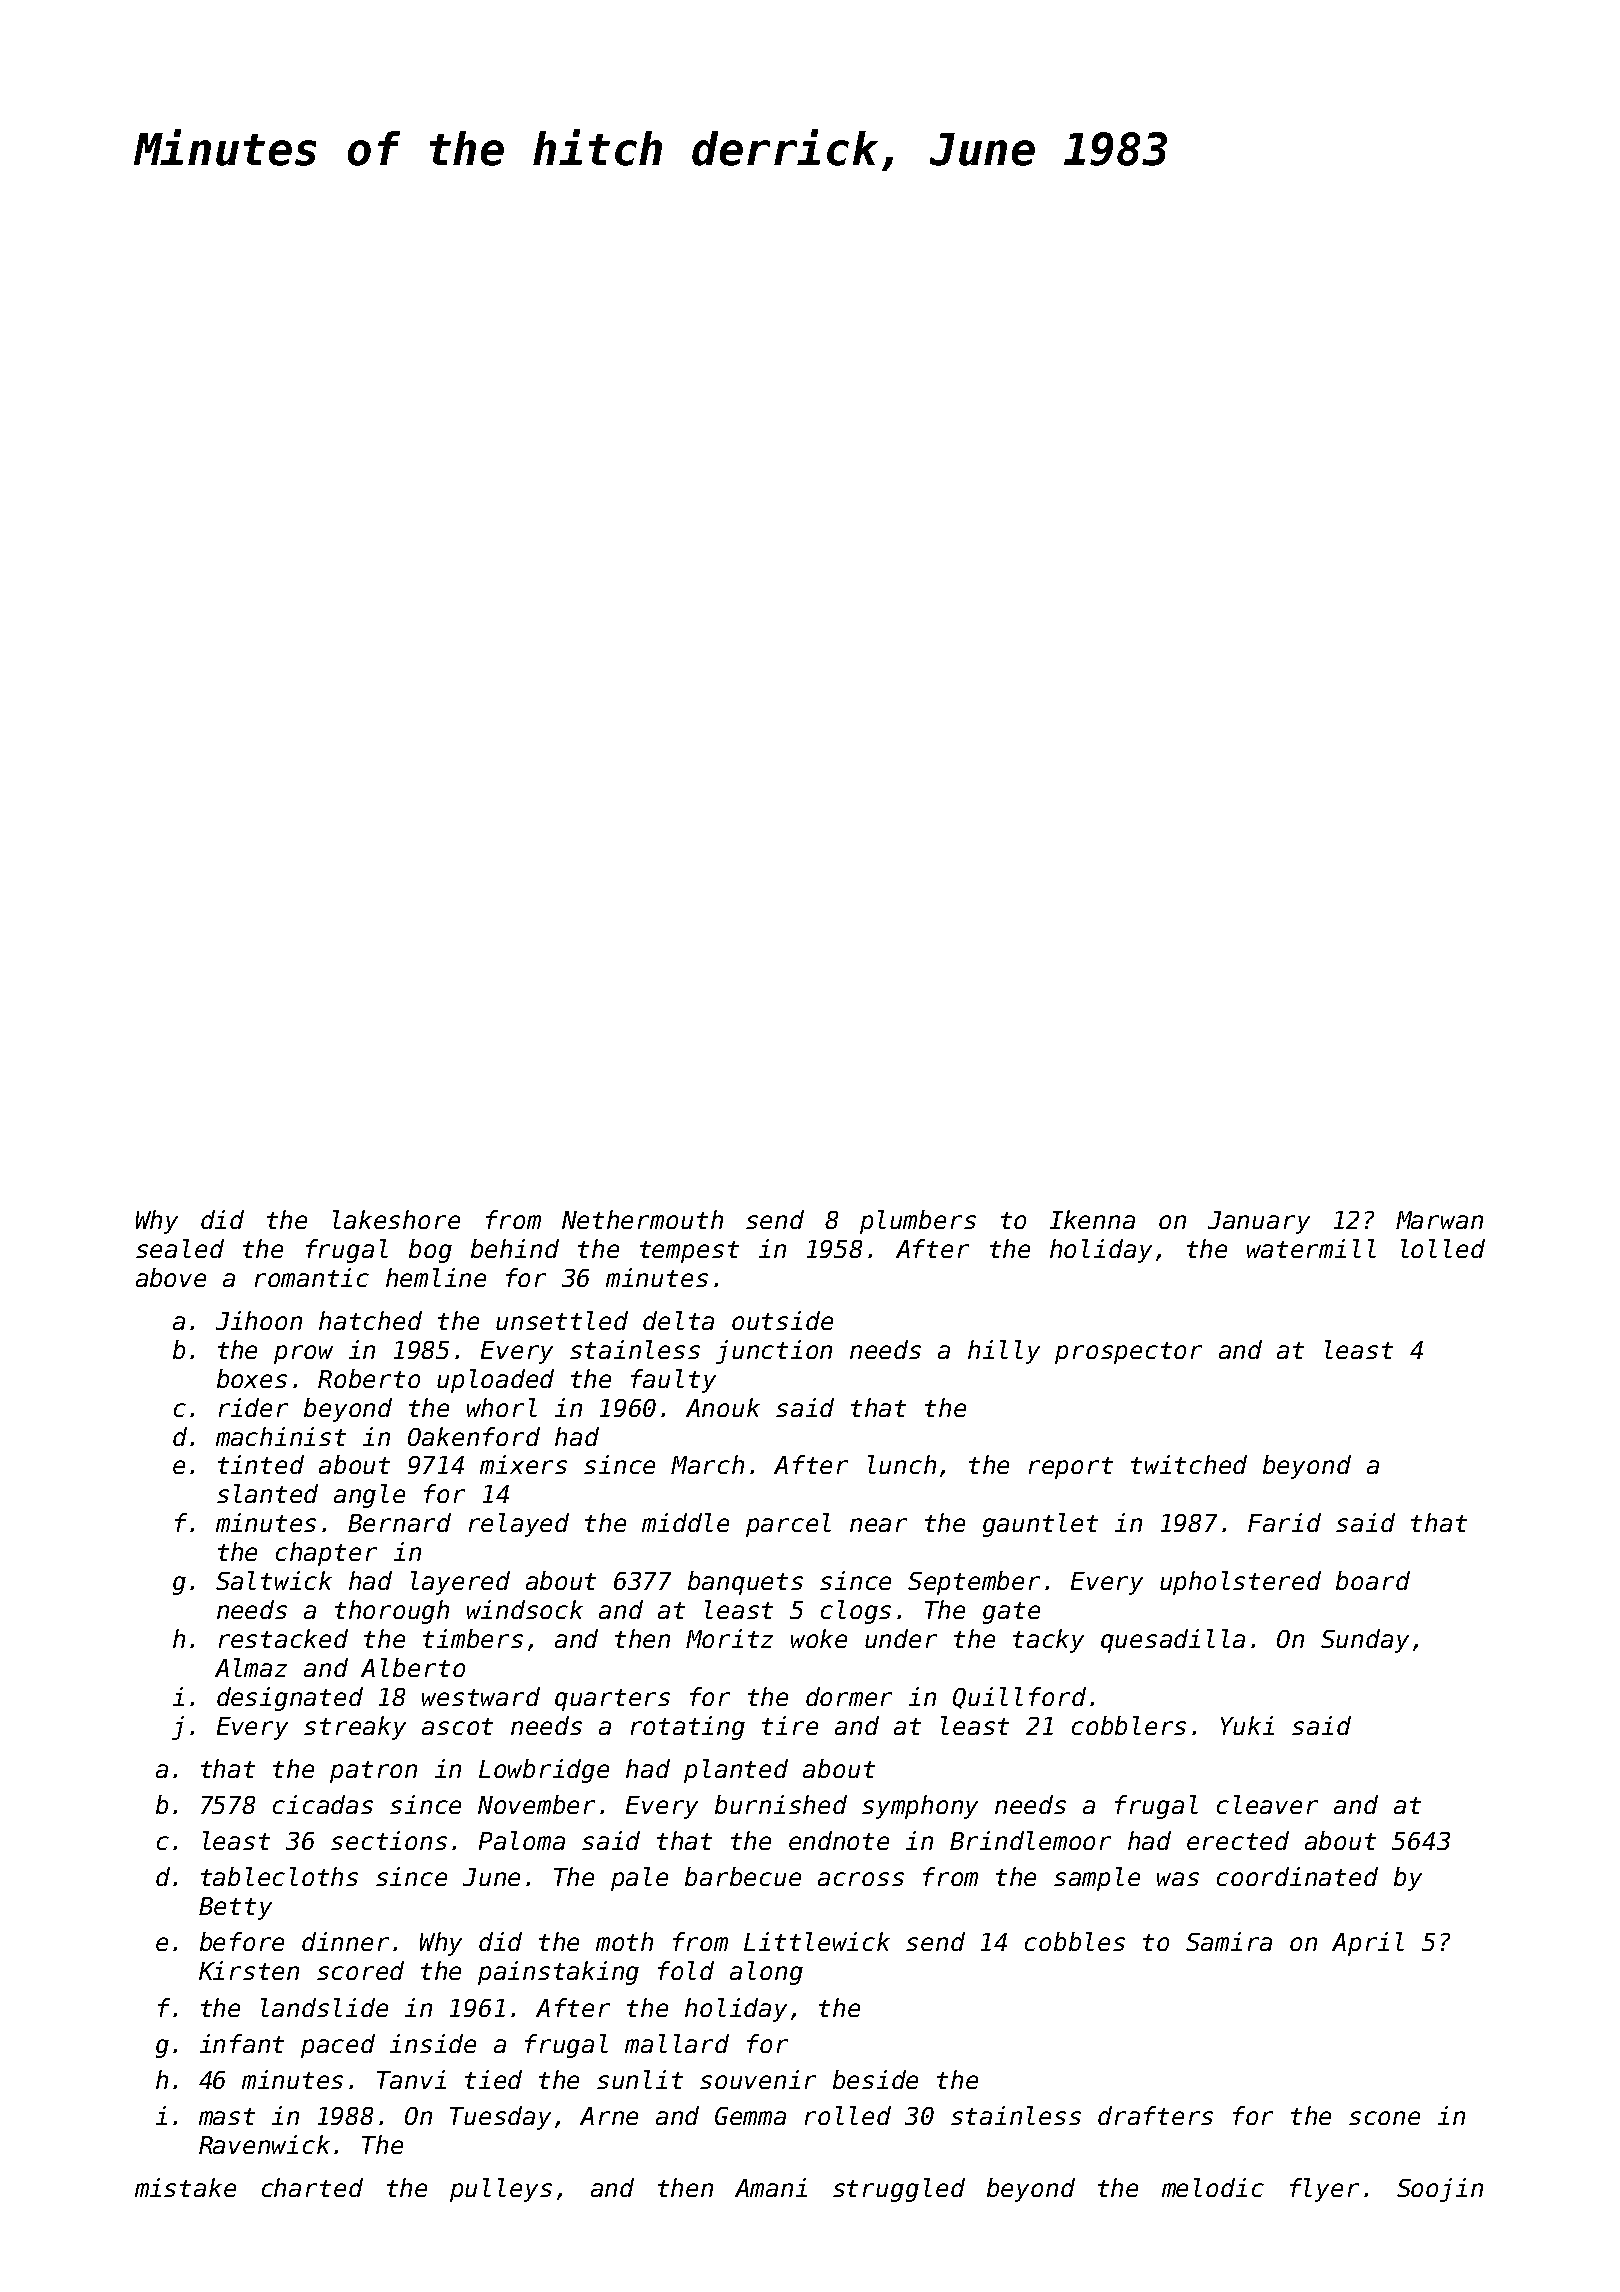 The height and width of the screenshot is (2292, 1620). What do you see at coordinates (396, 1219) in the screenshot?
I see `lakeshore` at bounding box center [396, 1219].
